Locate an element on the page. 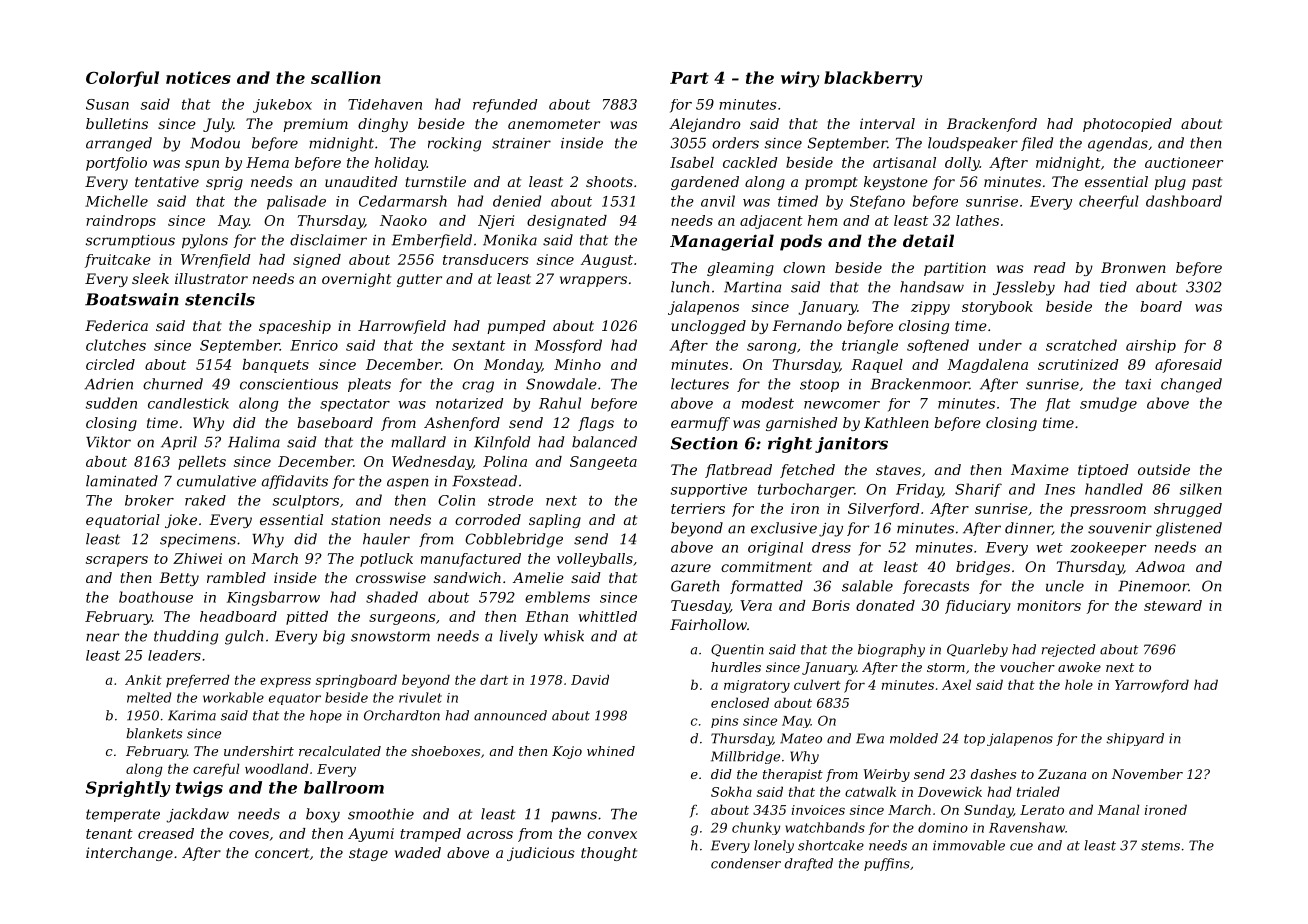  steward is located at coordinates (1173, 605).
